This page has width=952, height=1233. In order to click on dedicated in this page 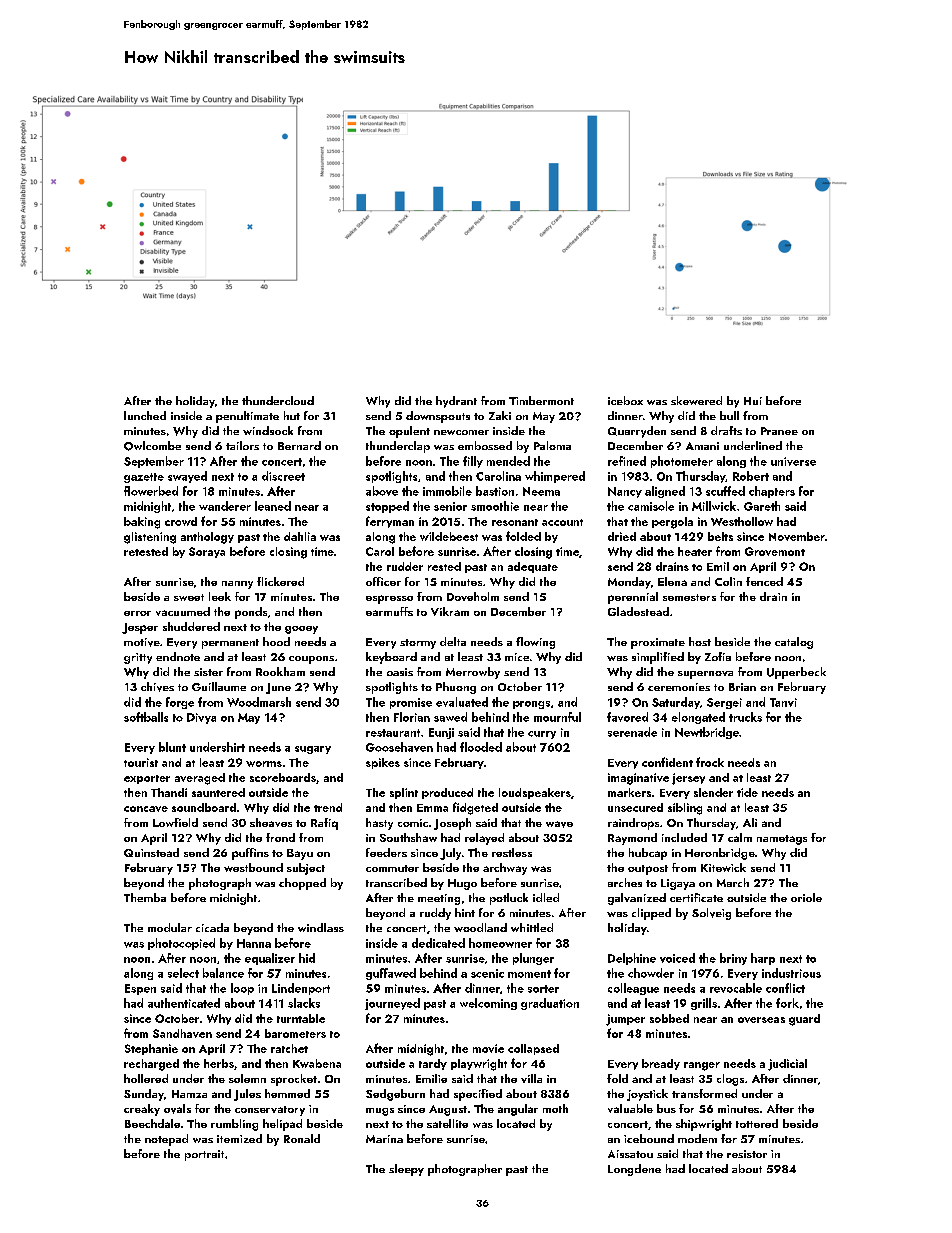, I will do `click(438, 943)`.
